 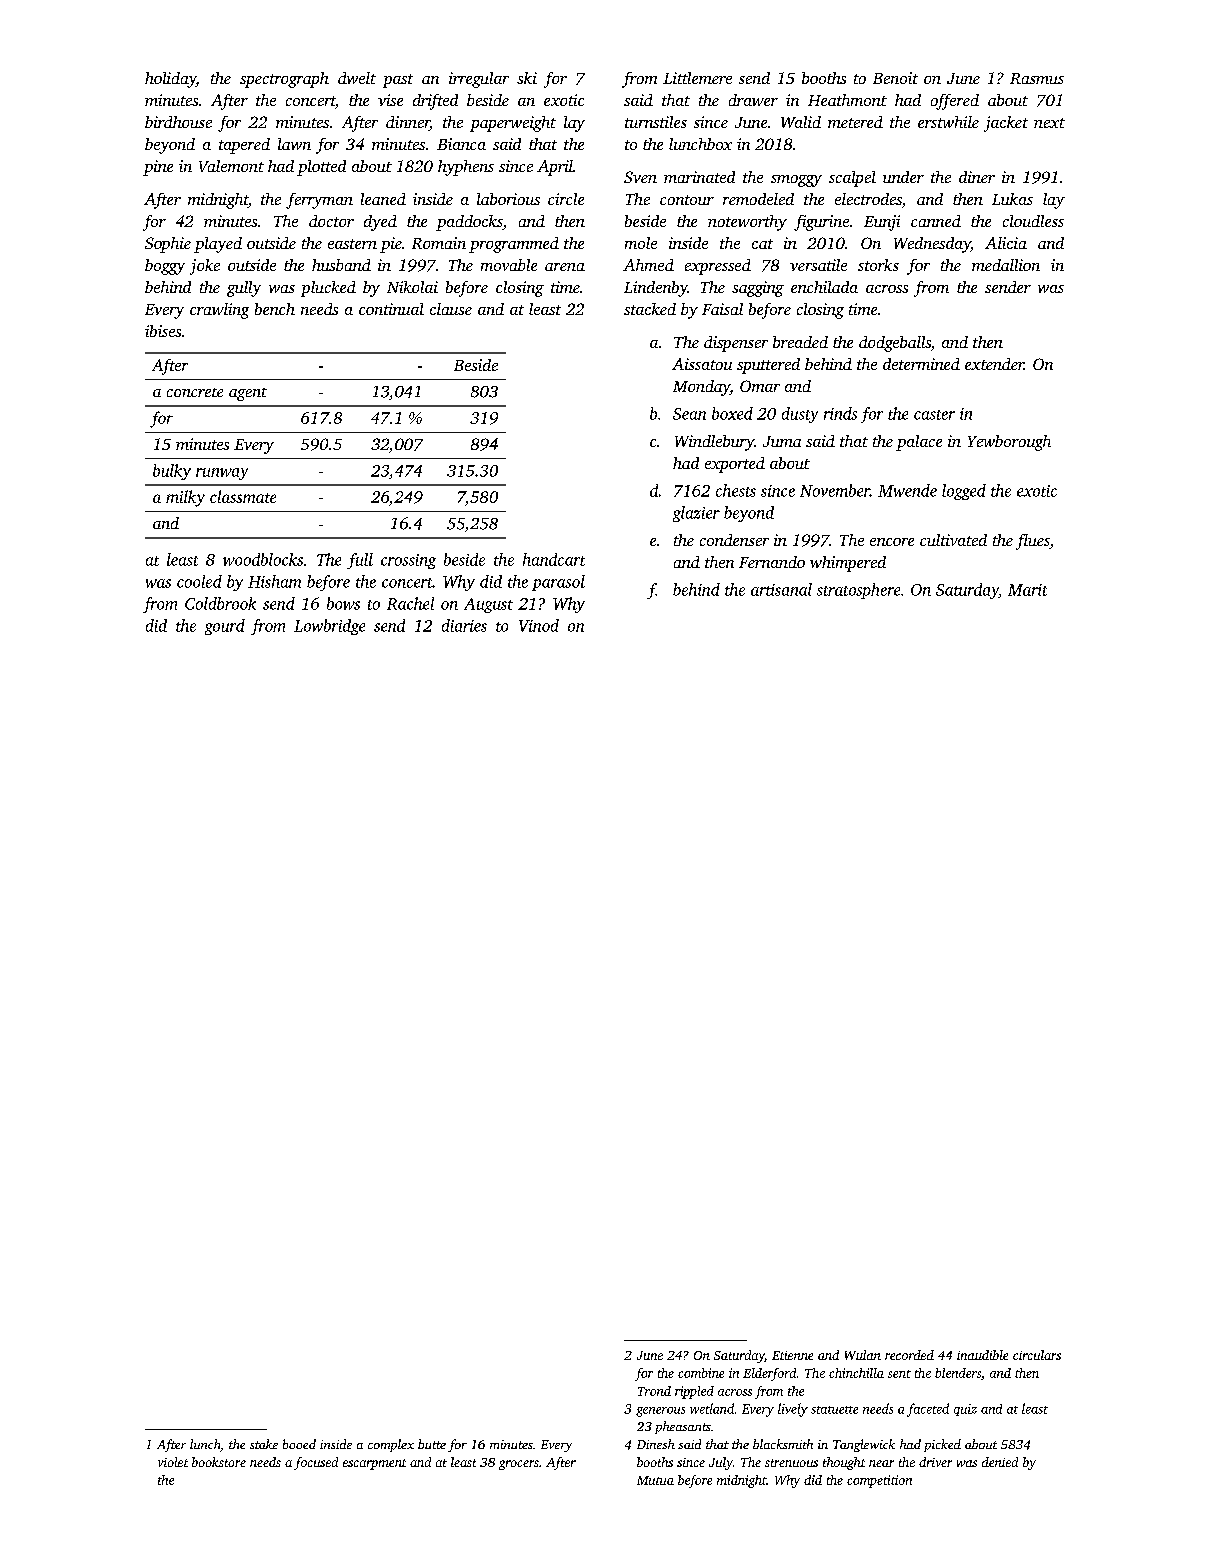 I want to click on next, so click(x=1049, y=123).
